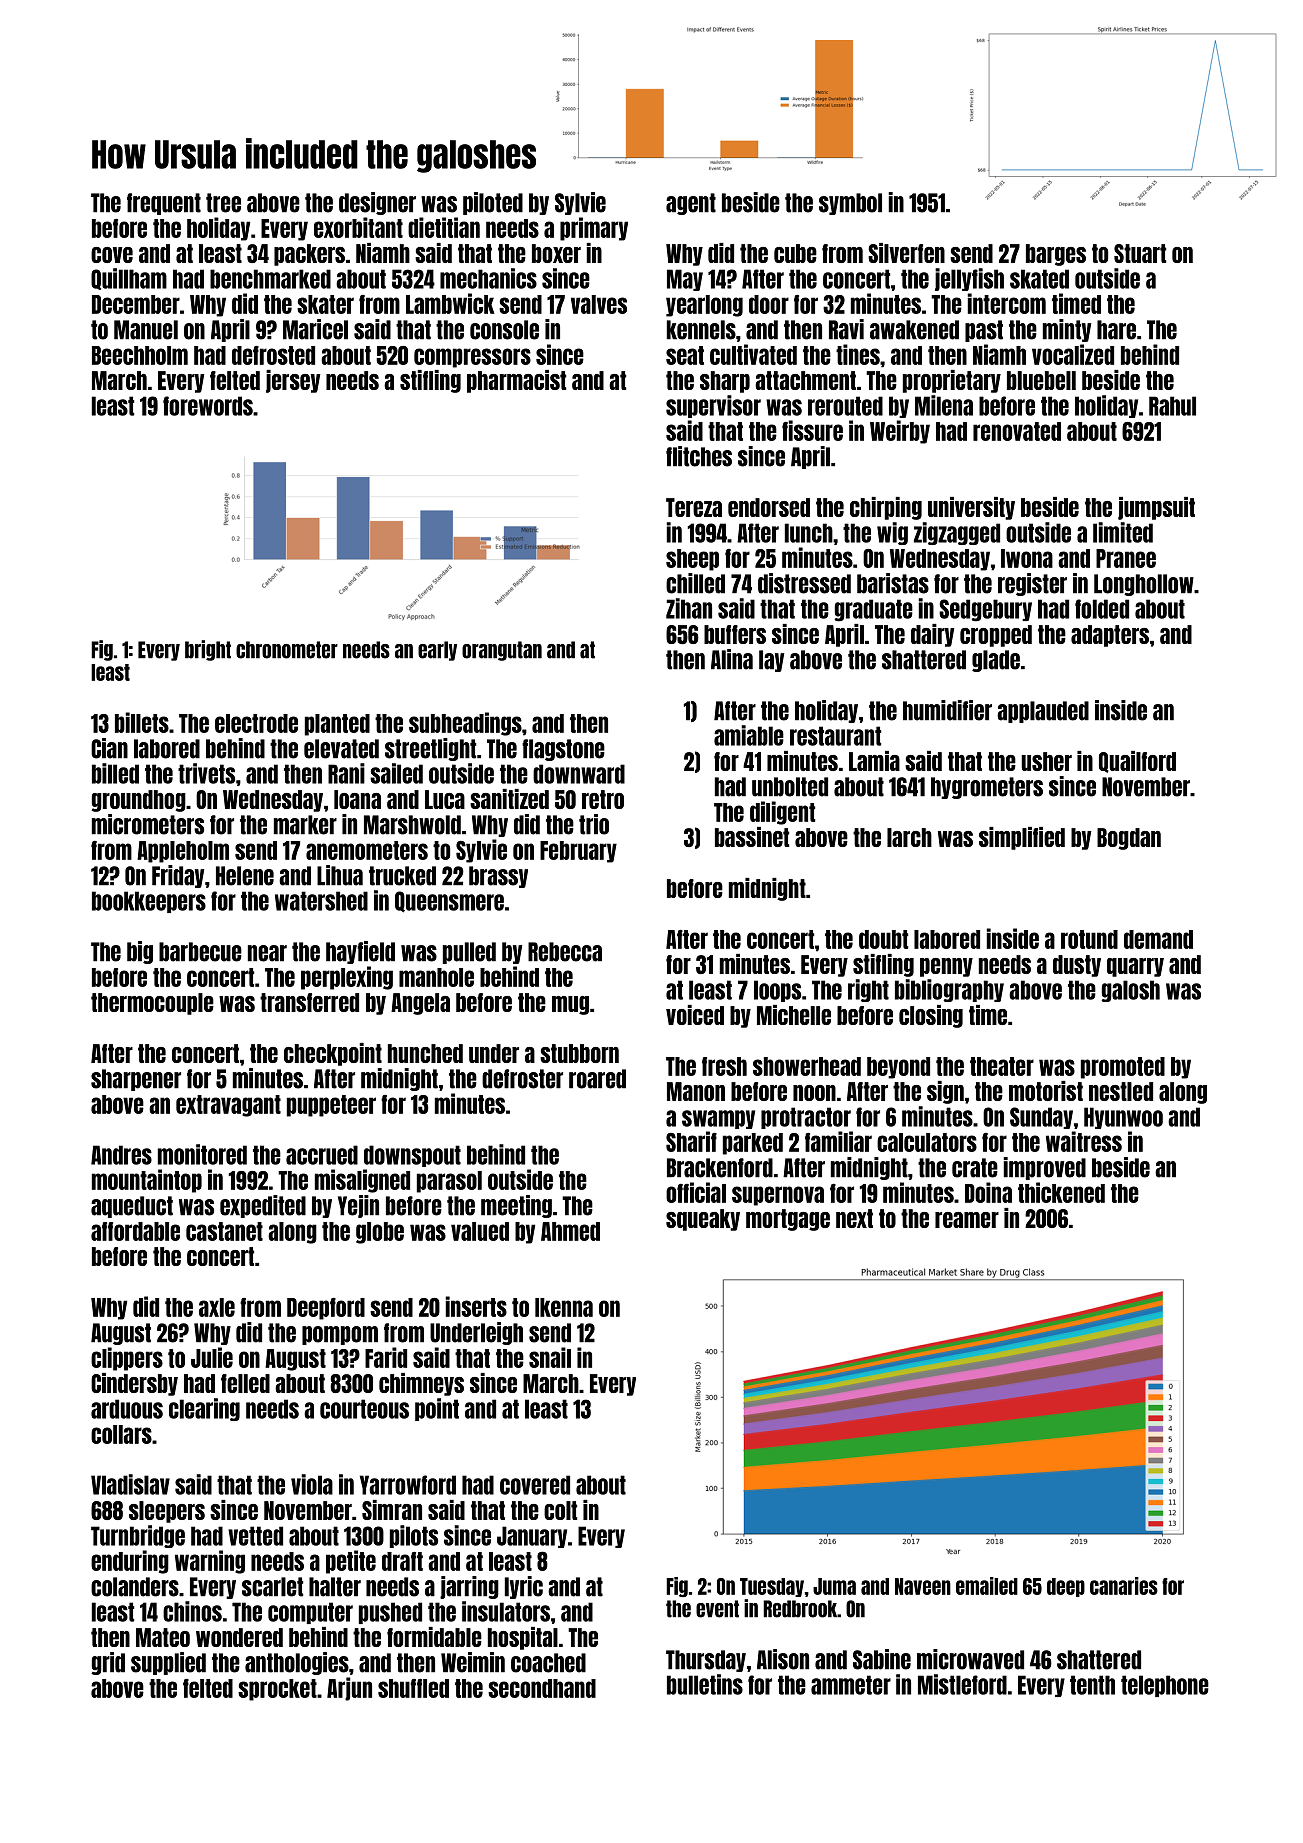 This screenshot has height=1843, width=1303. Describe the element at coordinates (1110, 636) in the screenshot. I see `adapters` at that location.
